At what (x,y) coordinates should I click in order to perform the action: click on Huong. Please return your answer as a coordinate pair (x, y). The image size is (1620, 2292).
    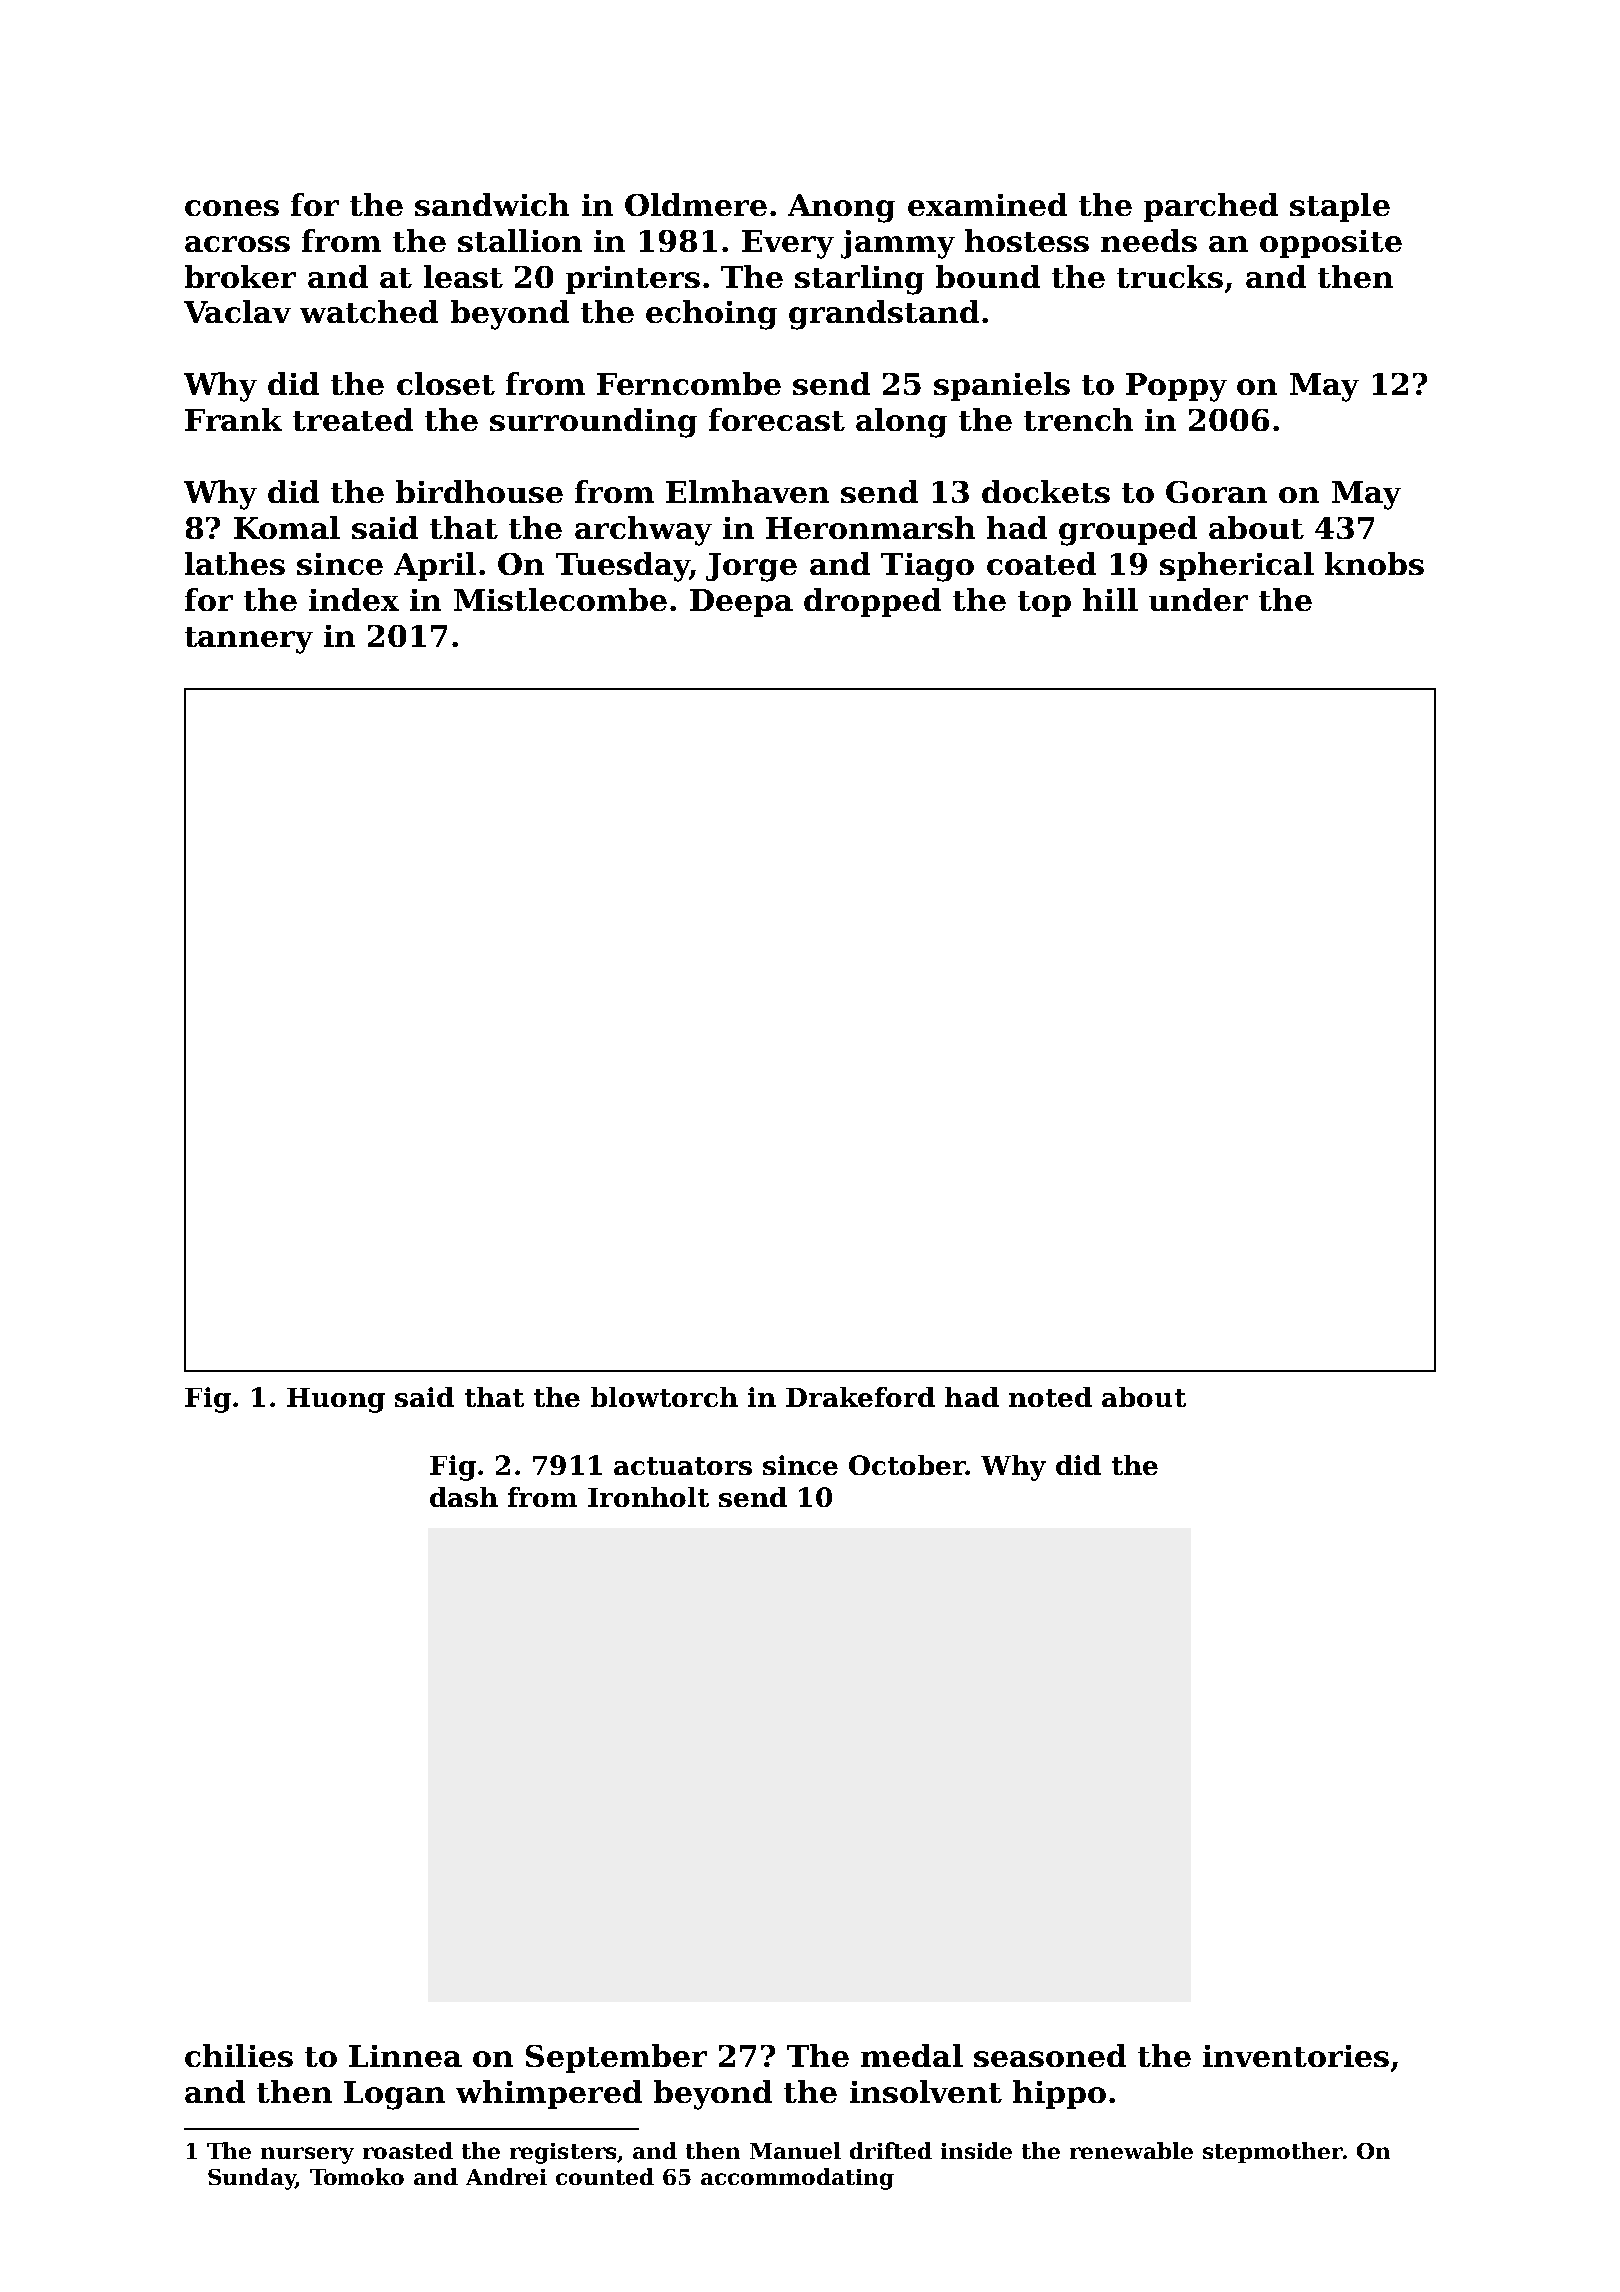
    Looking at the image, I should click on (336, 1400).
